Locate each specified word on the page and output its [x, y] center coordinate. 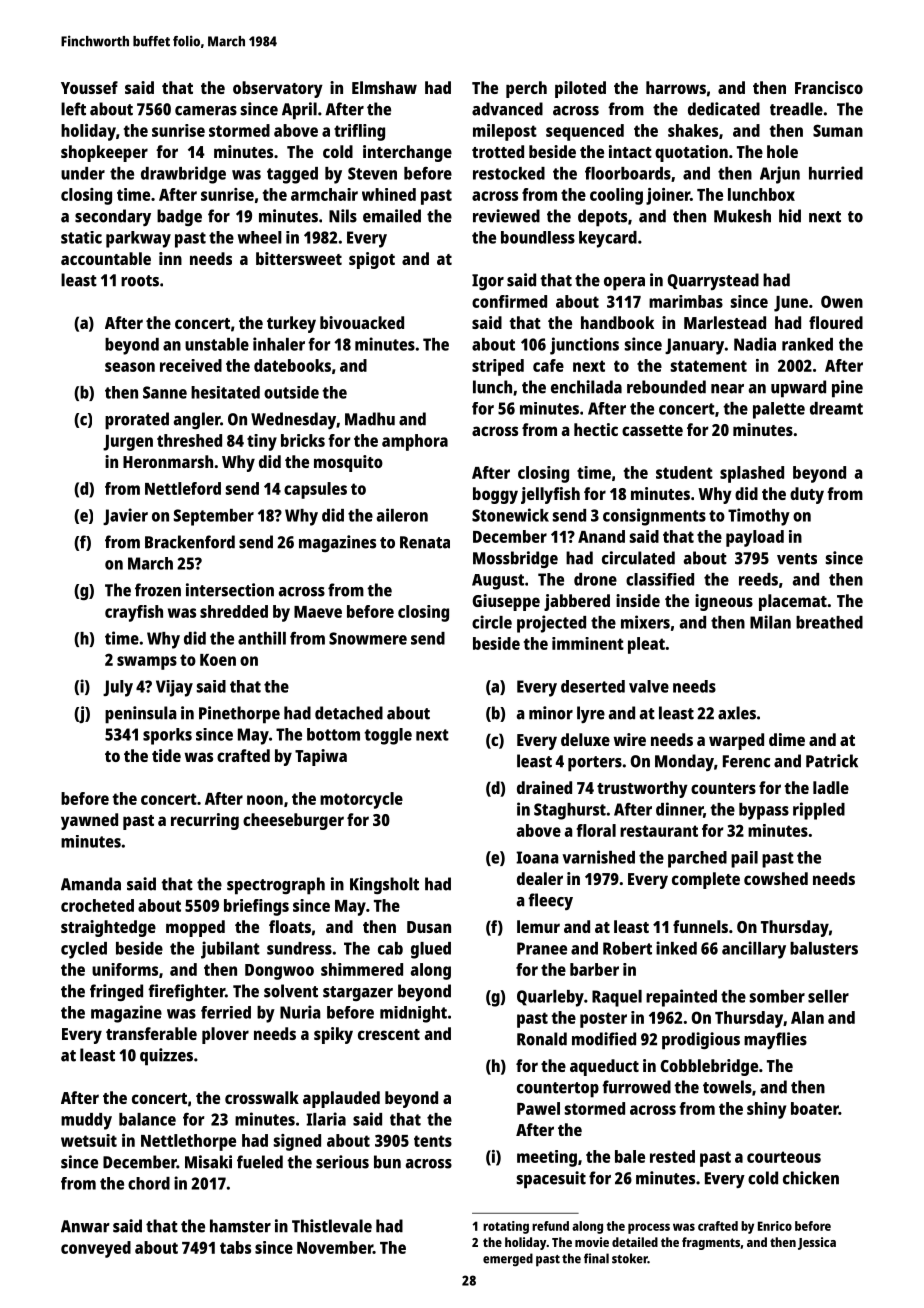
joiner [668, 196]
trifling [359, 132]
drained [544, 787]
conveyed [96, 1249]
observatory [278, 89]
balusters [824, 948]
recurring [205, 821]
